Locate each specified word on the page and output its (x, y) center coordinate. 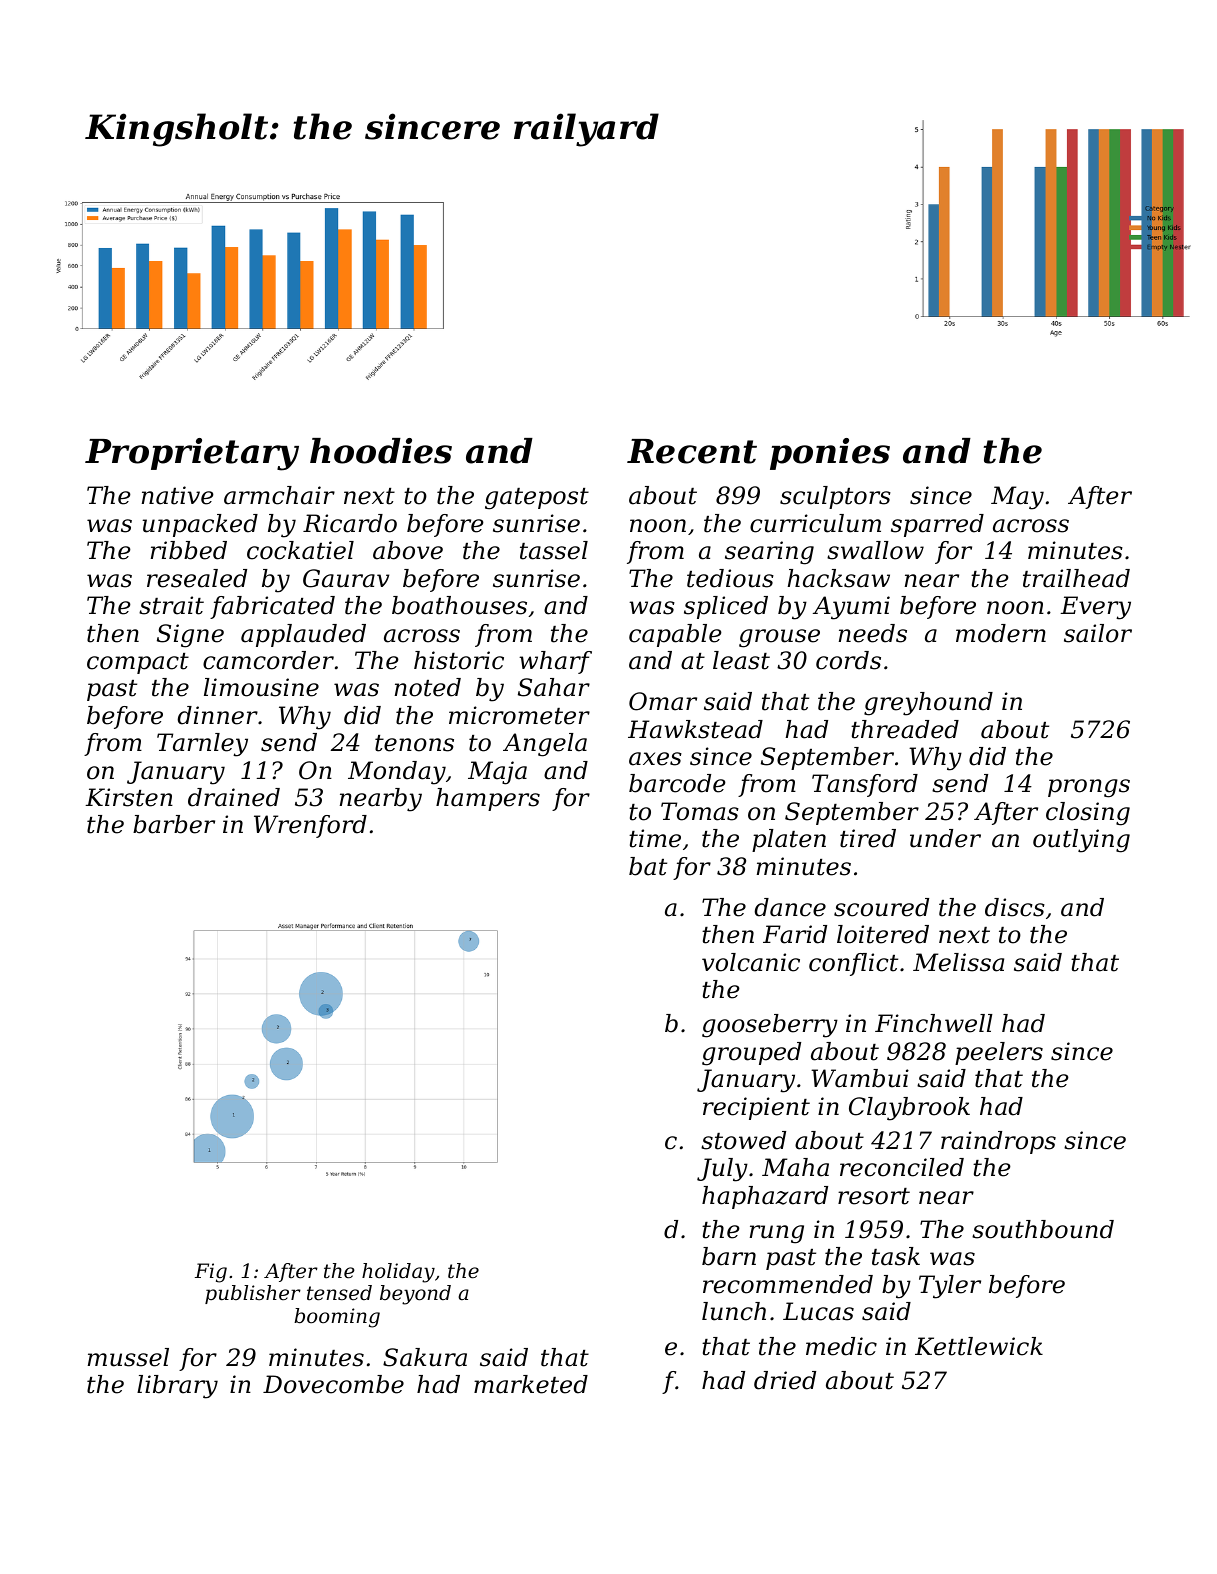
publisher (253, 1294)
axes (655, 759)
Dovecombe (333, 1384)
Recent (692, 451)
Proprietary (192, 454)
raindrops (998, 1142)
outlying (1081, 841)
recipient (756, 1108)
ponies (830, 454)
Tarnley (202, 745)
